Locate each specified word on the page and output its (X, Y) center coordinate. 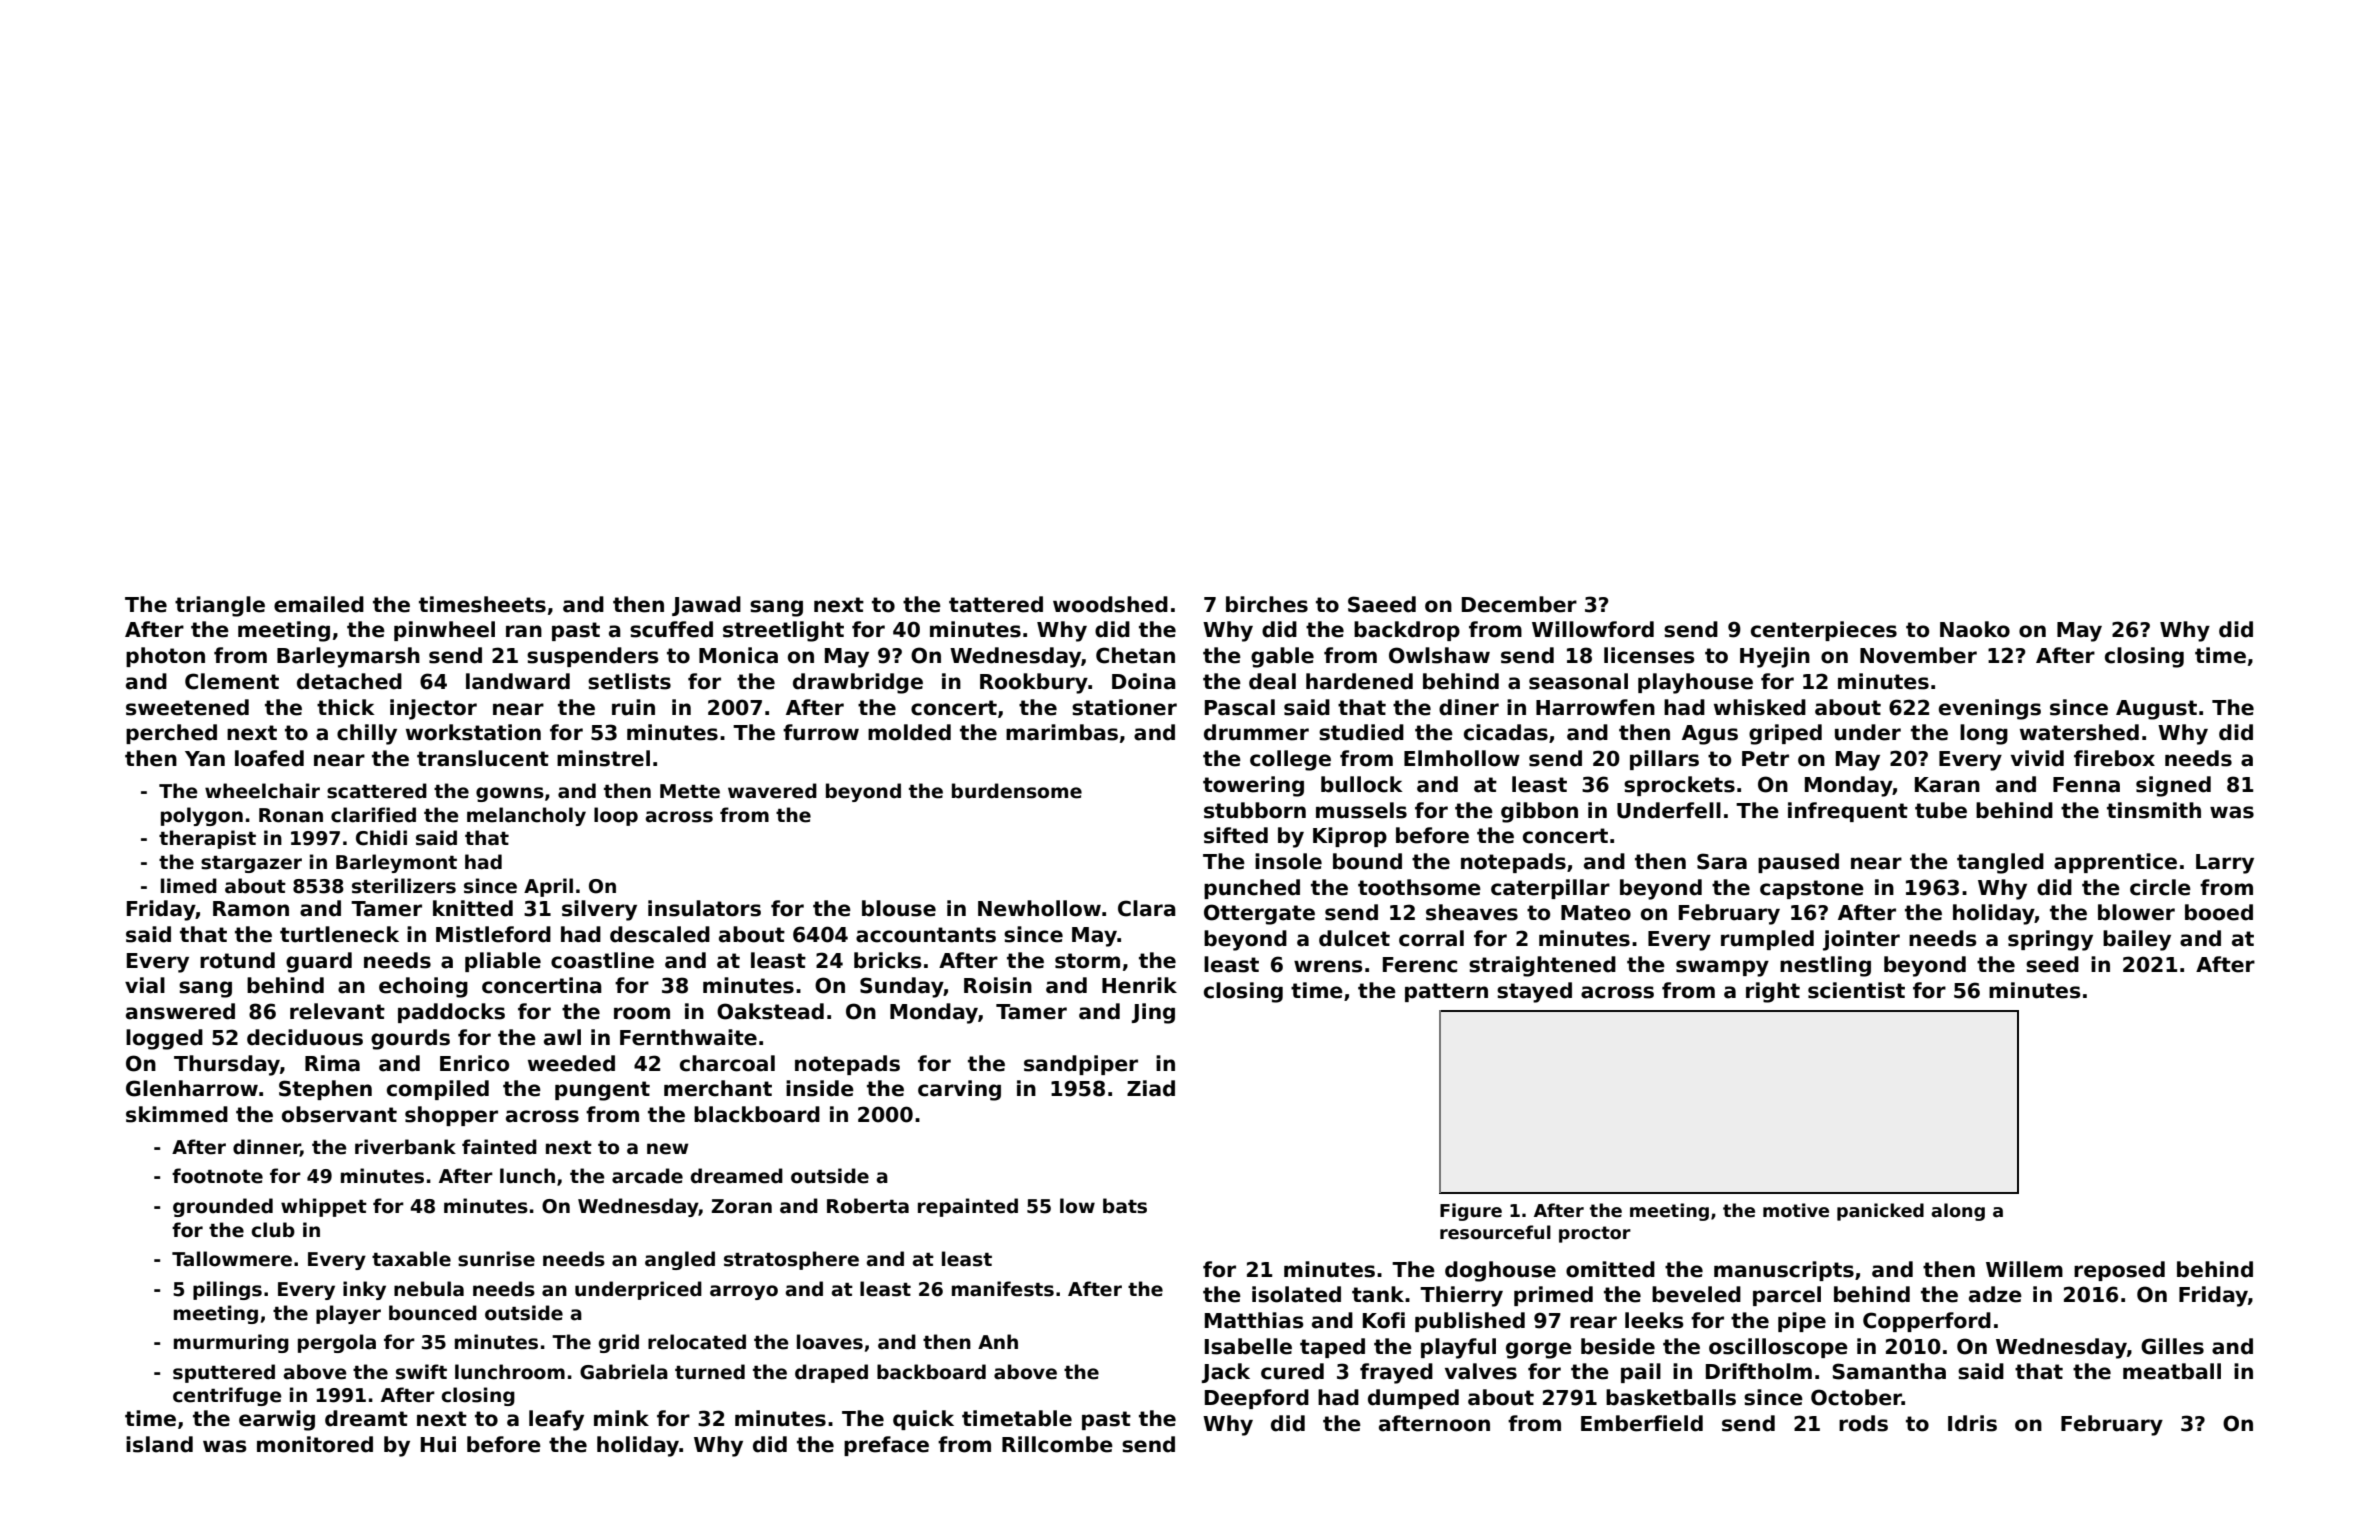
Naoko (1975, 629)
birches (1267, 604)
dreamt (366, 1418)
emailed (319, 604)
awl (562, 1037)
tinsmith (2154, 810)
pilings (227, 1290)
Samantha (1889, 1371)
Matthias (1254, 1320)
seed (2052, 964)
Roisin (998, 985)
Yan (205, 759)
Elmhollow (1462, 758)
